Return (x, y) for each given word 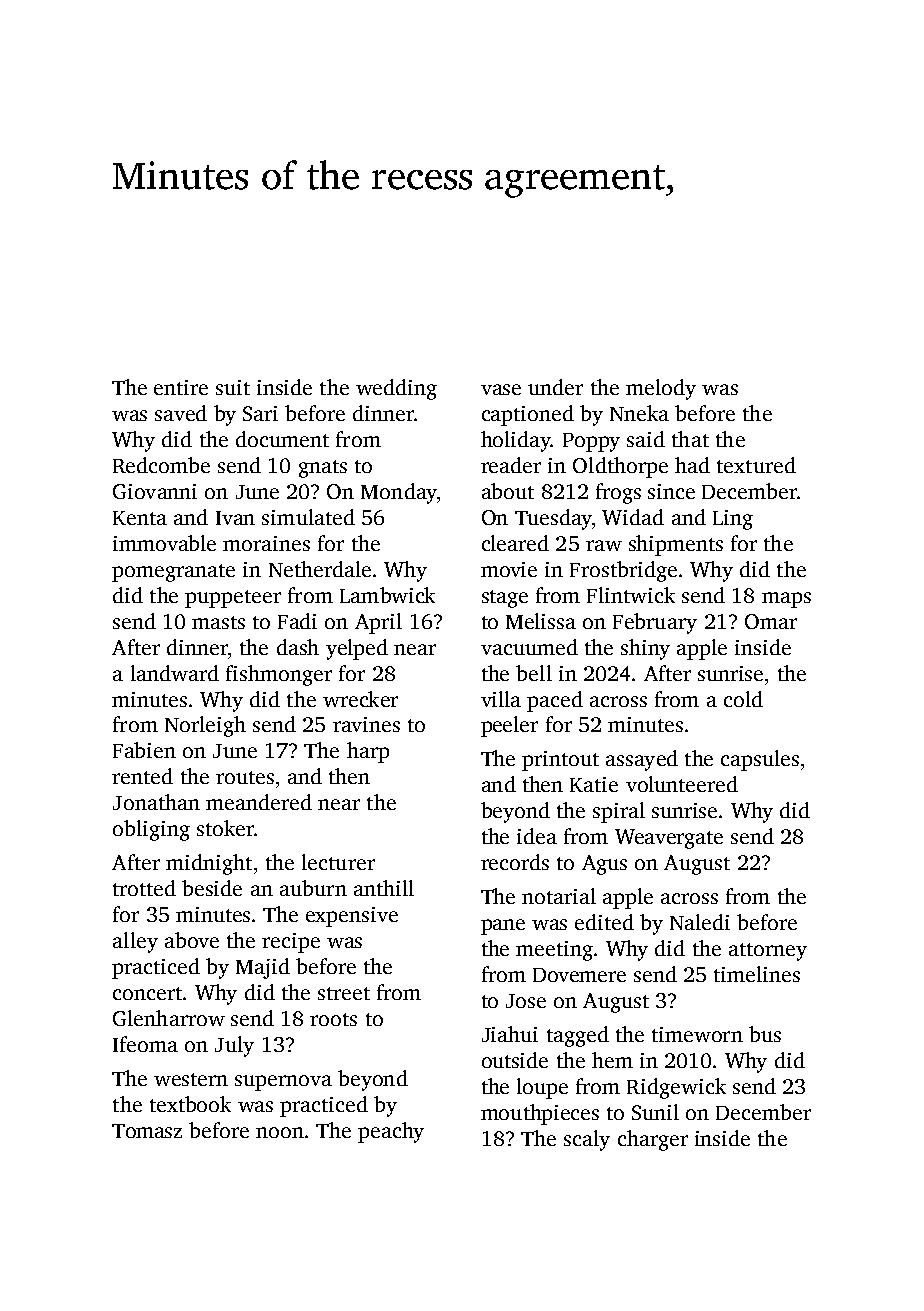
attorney (768, 952)
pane (503, 927)
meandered (259, 802)
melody (661, 389)
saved (181, 413)
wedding (396, 389)
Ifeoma (145, 1044)
